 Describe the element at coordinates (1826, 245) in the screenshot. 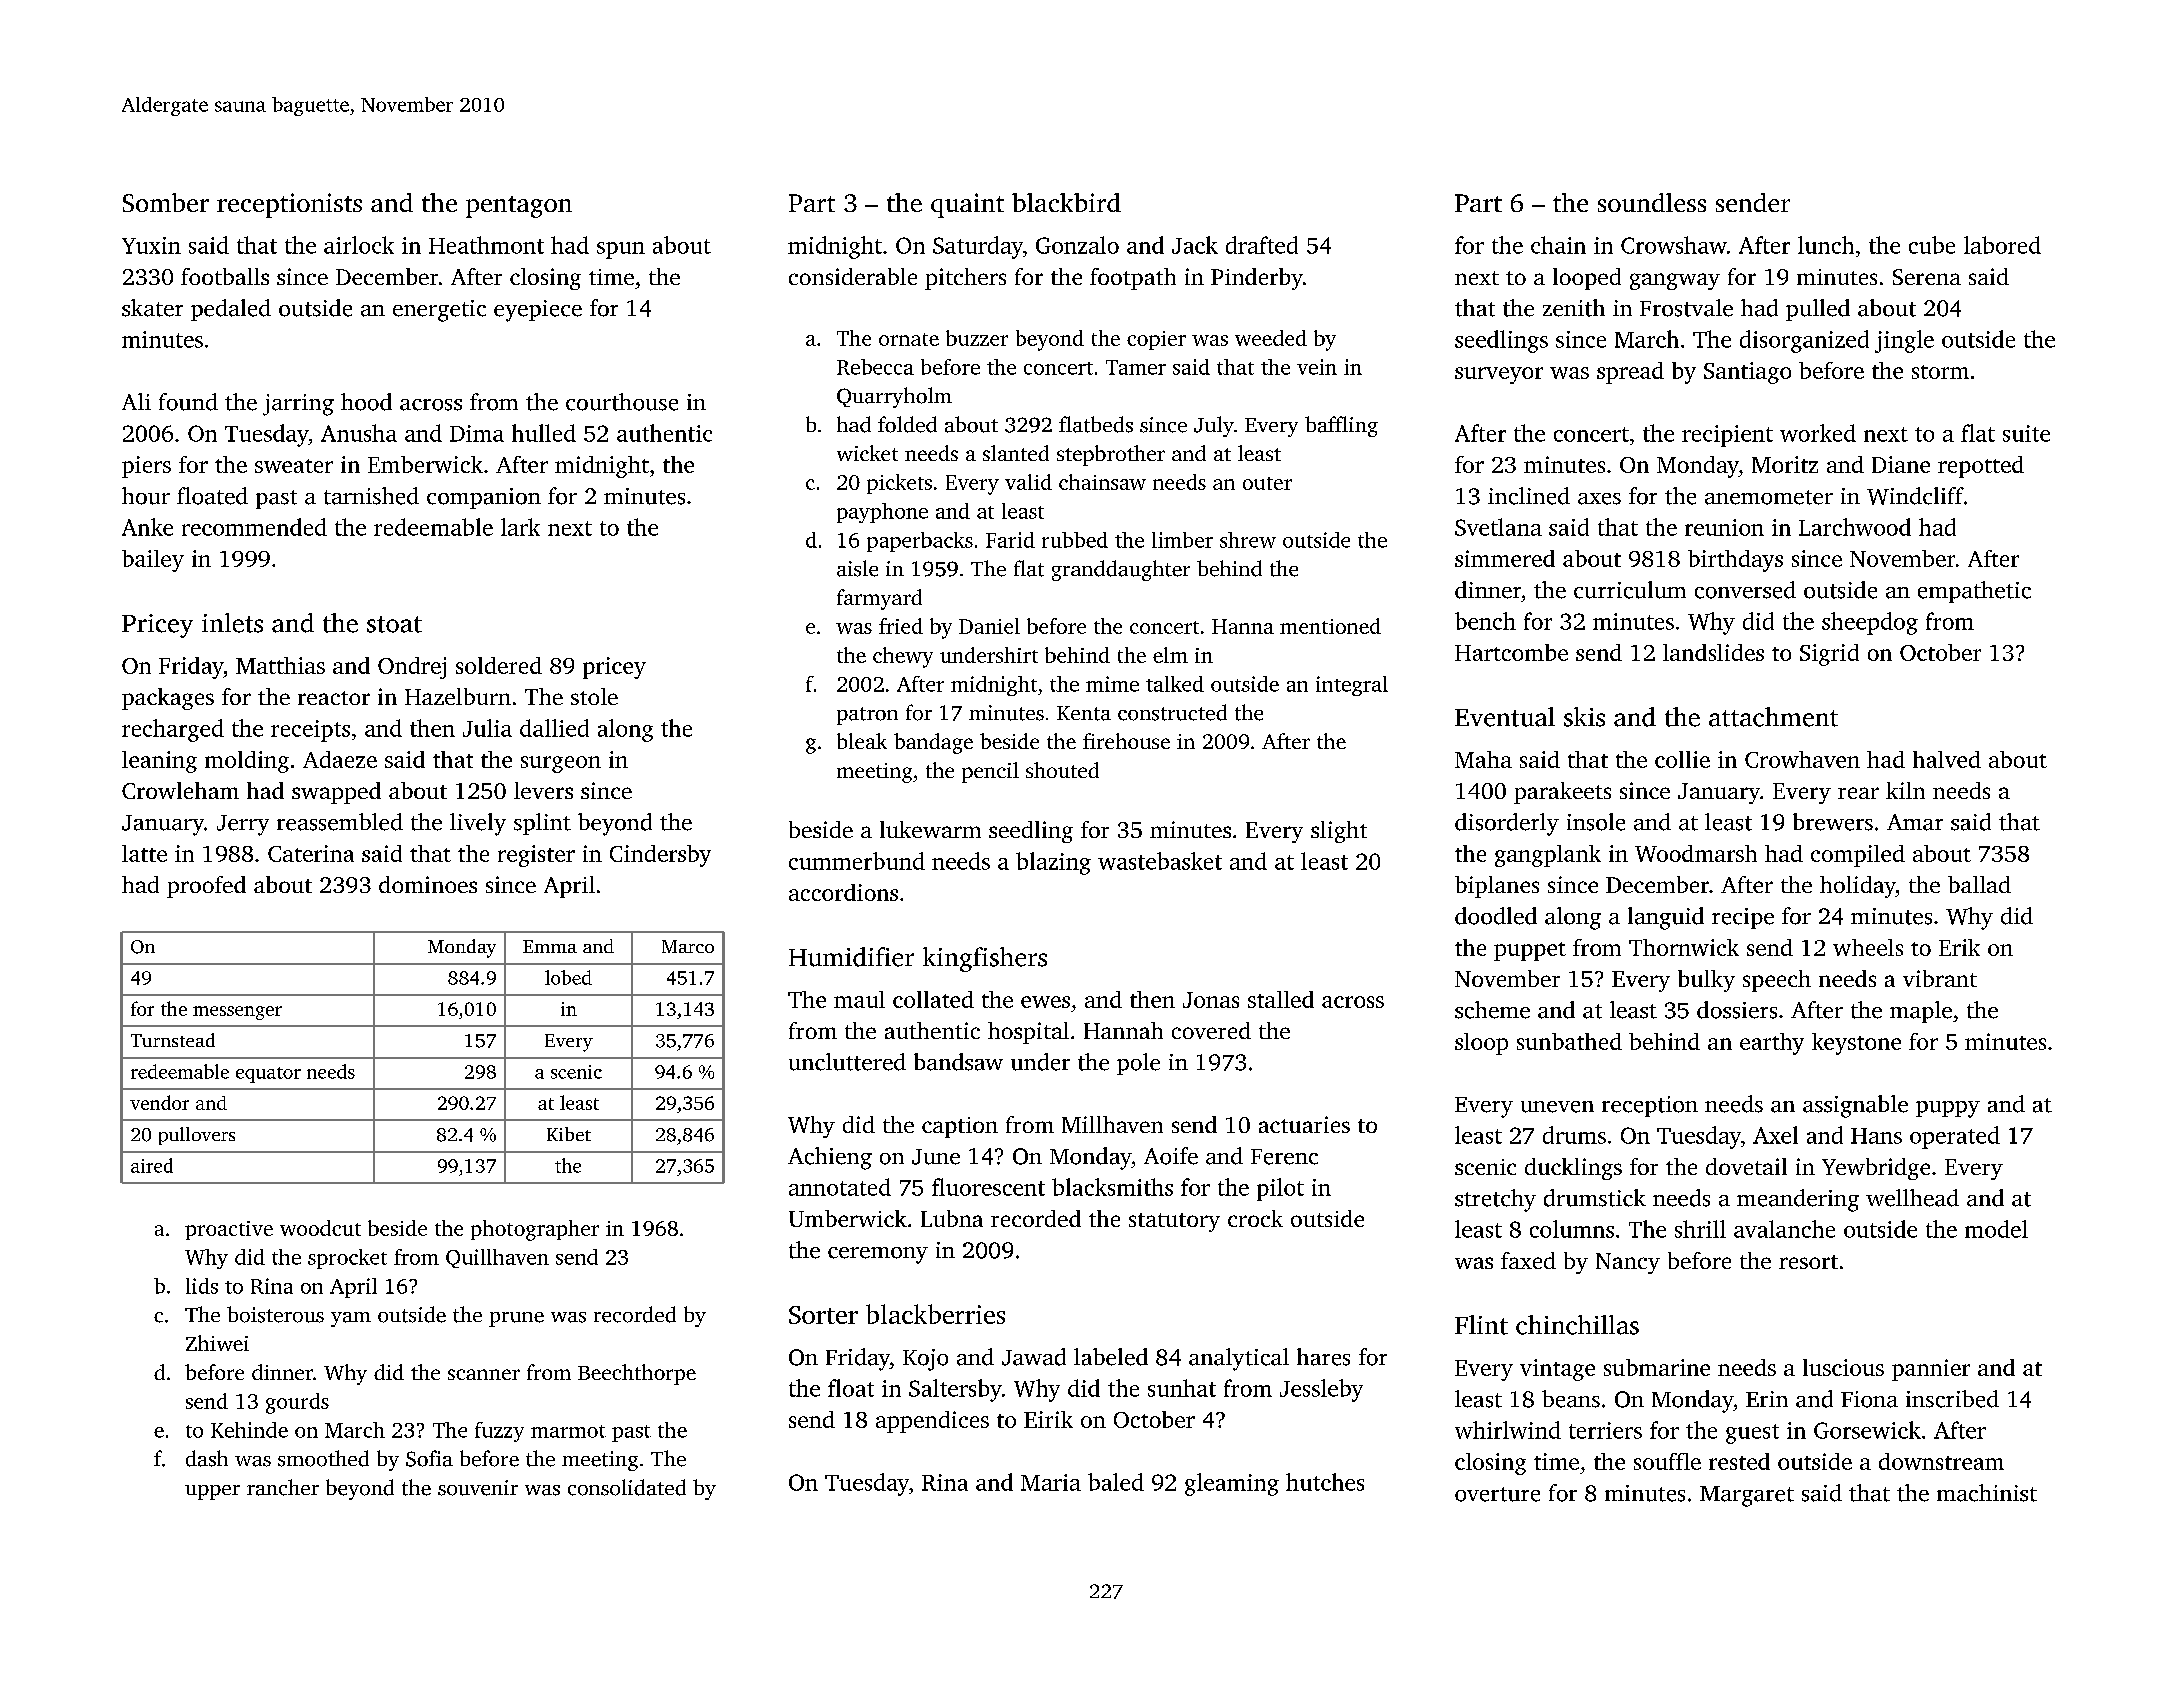

I see `lunch` at that location.
